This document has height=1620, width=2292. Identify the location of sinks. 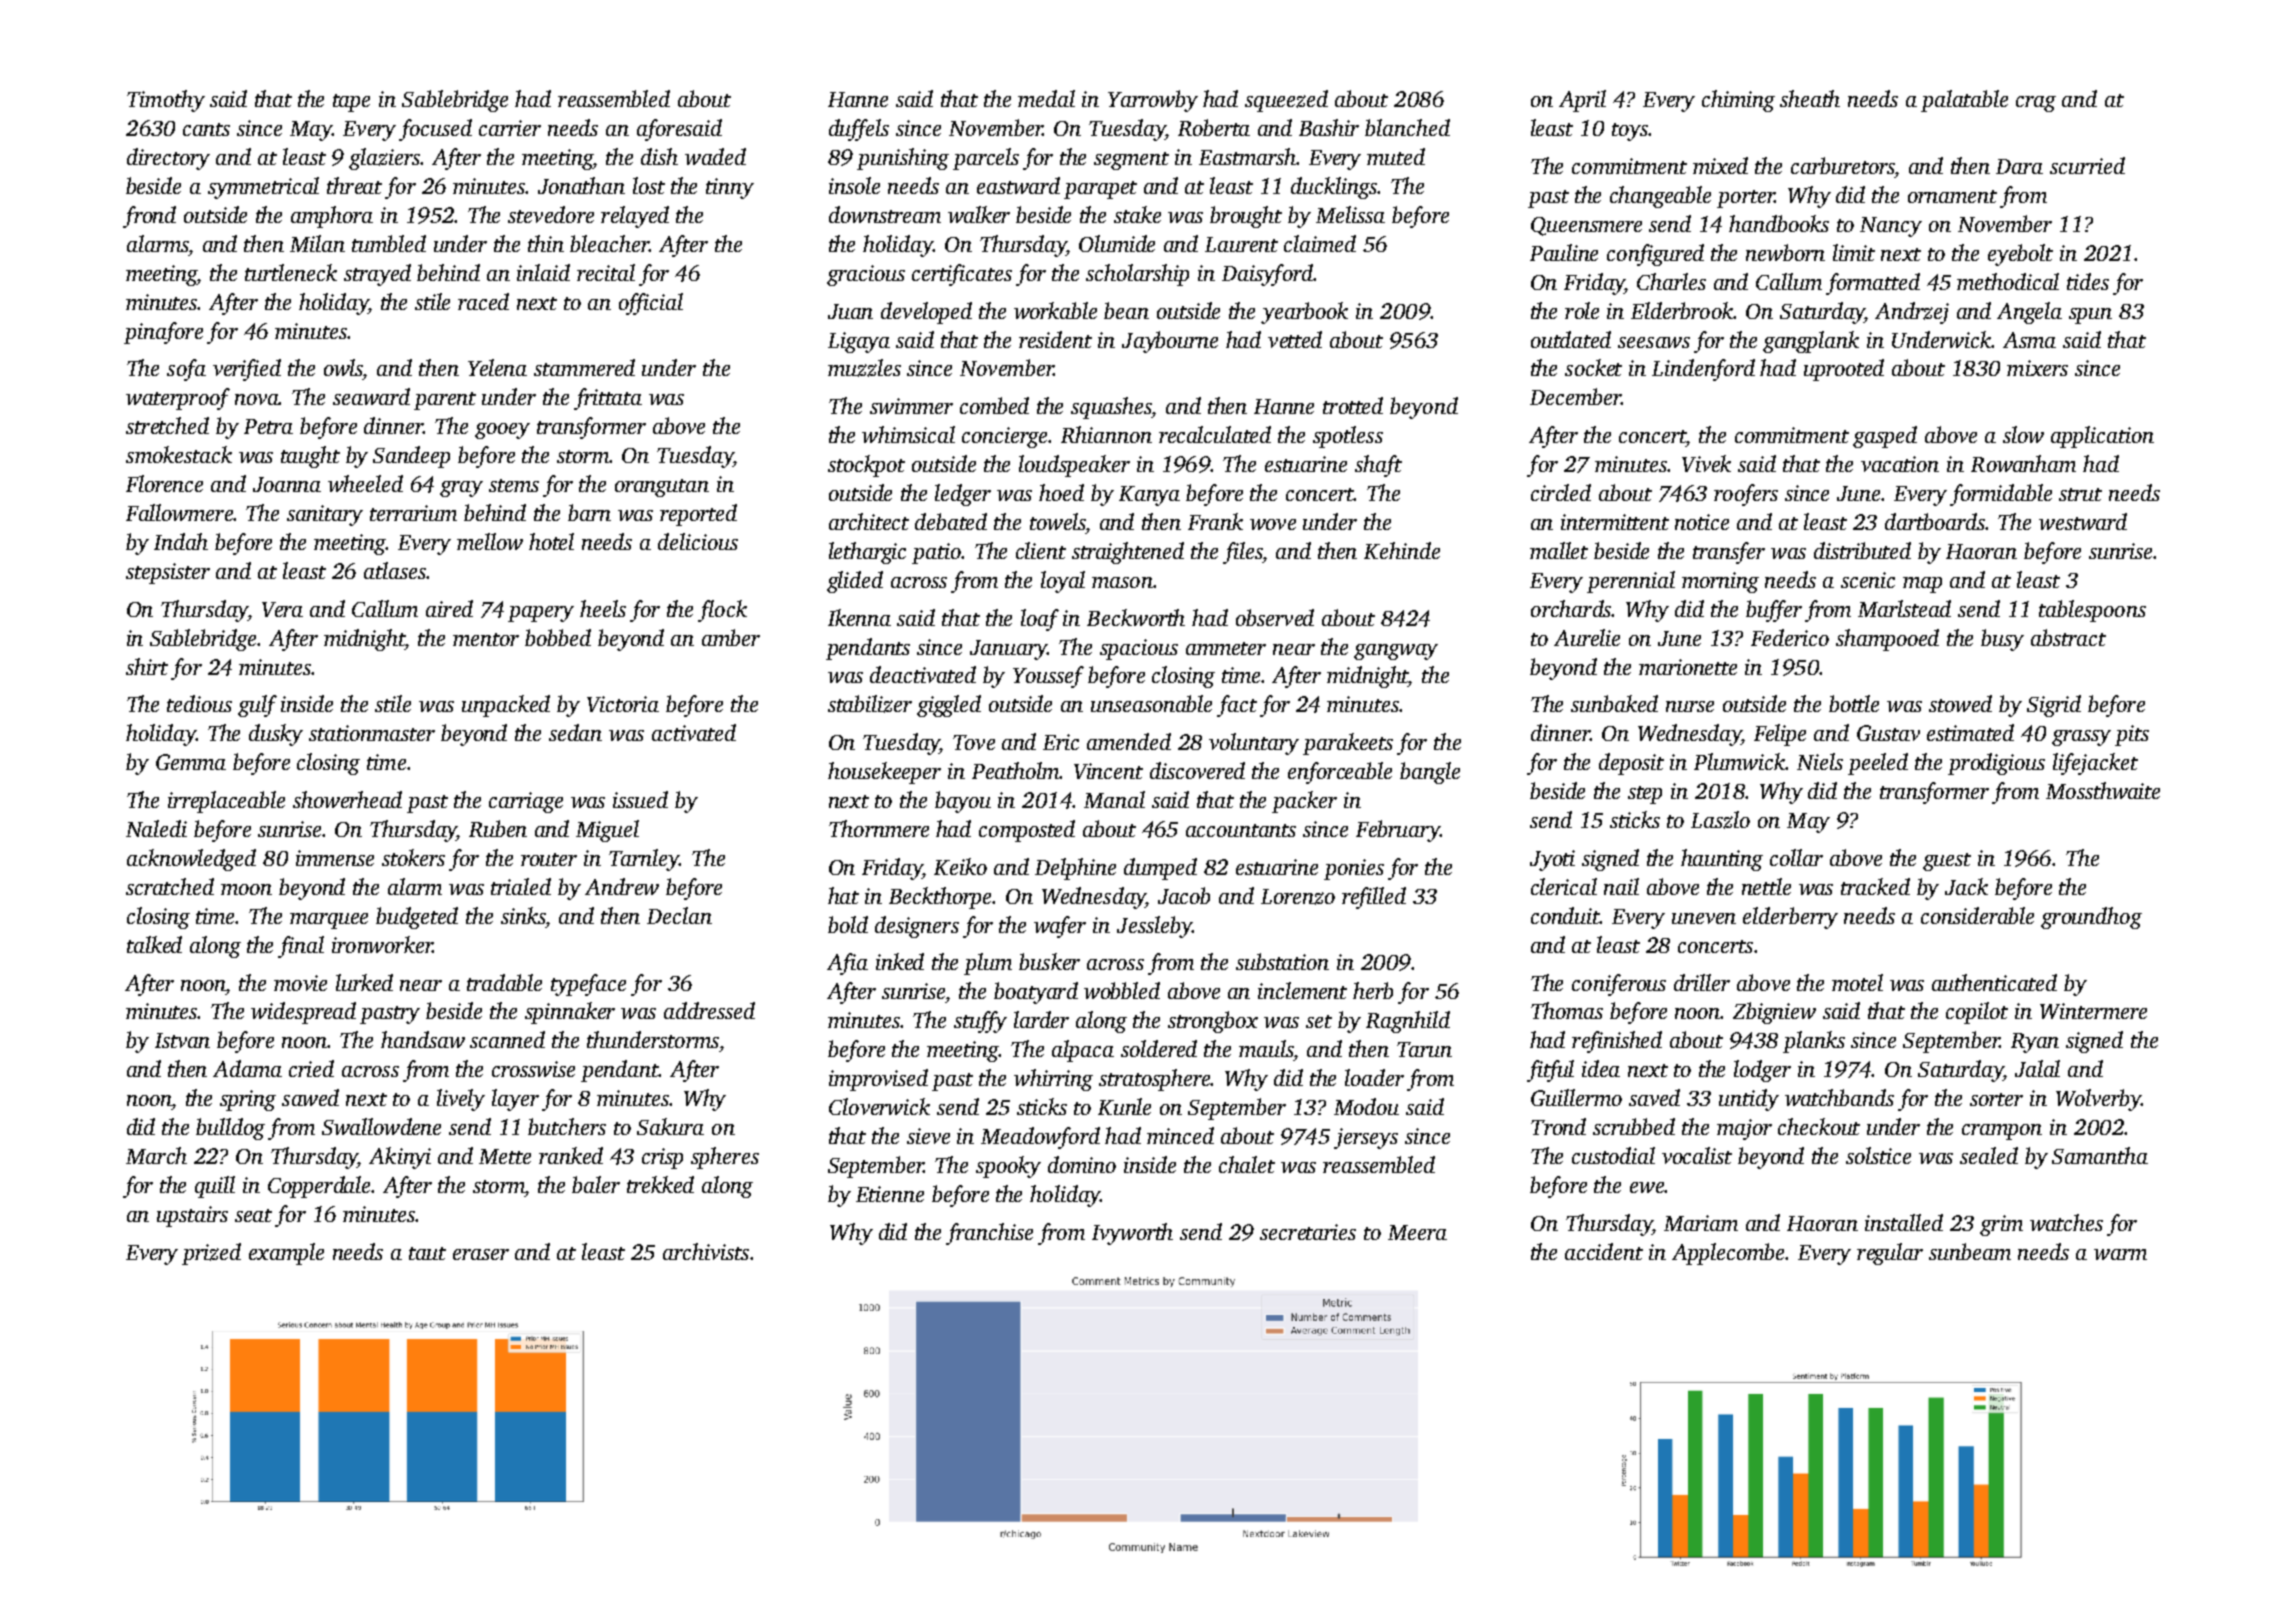
(523, 915).
